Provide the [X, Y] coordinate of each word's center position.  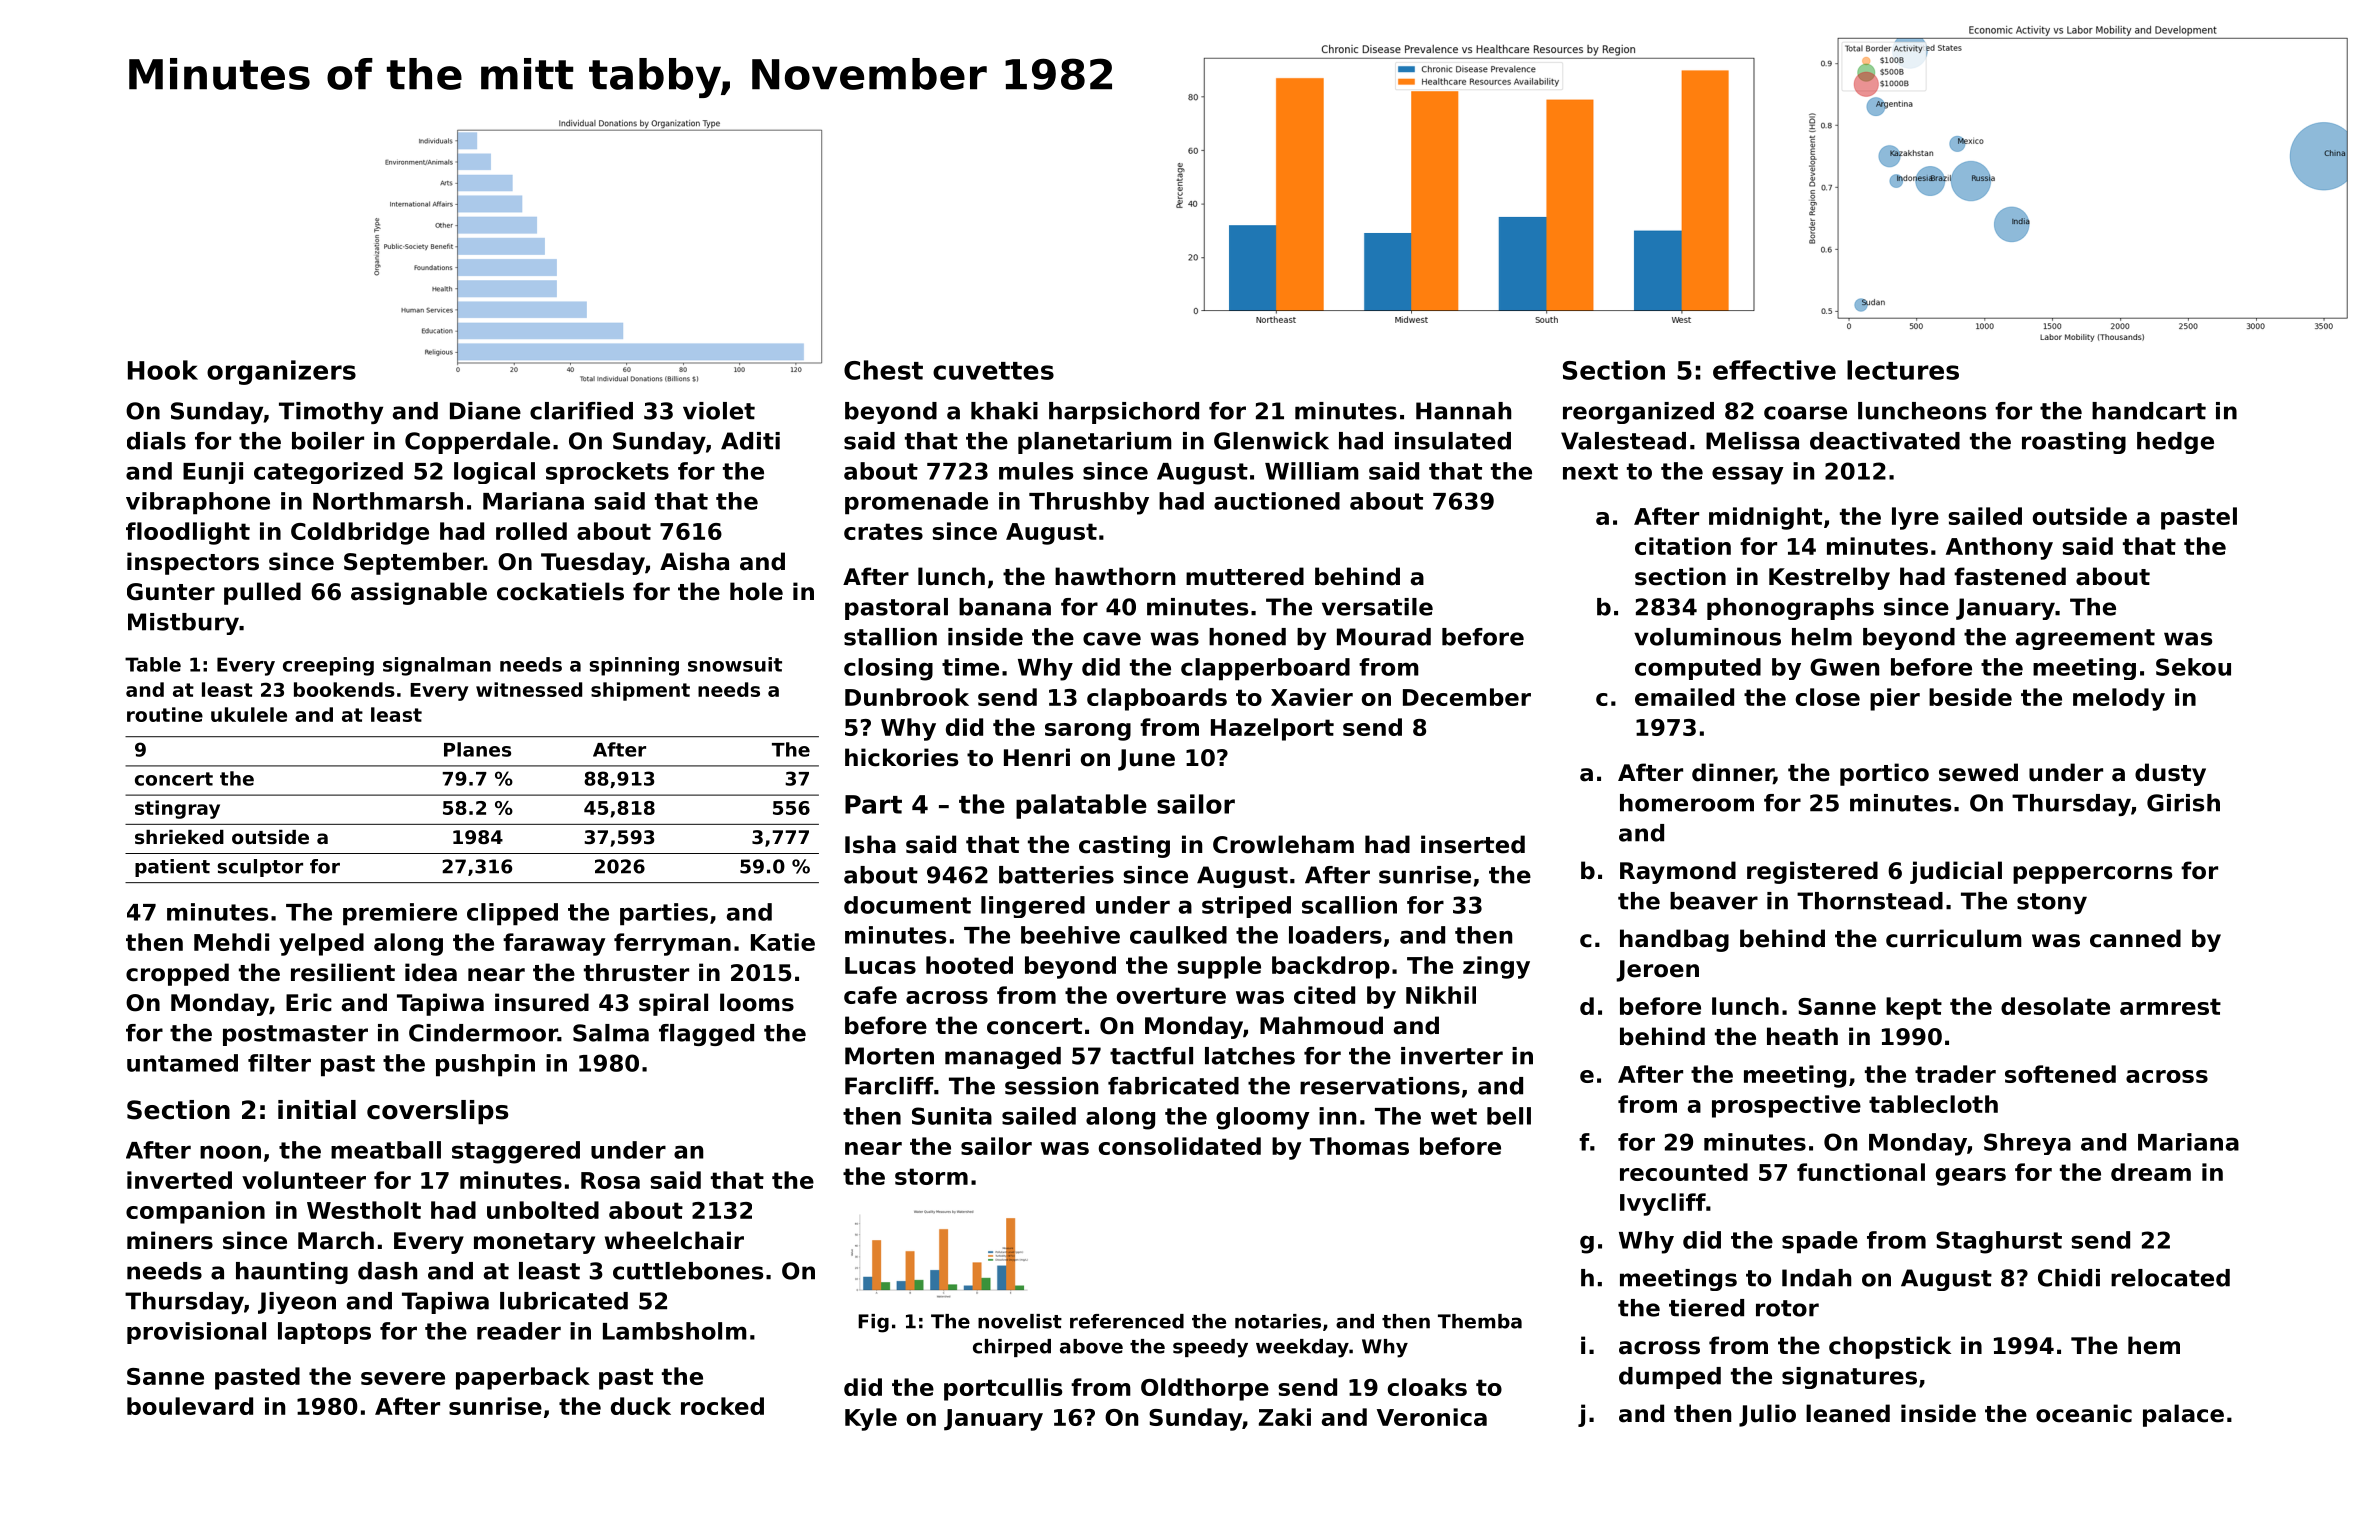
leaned [1848, 1413]
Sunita [952, 1116]
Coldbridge [360, 533]
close [1828, 697]
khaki [1004, 411]
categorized [328, 473]
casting [1124, 846]
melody [2119, 699]
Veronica [1432, 1417]
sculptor [260, 868]
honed [1247, 637]
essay [1748, 475]
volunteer [304, 1180]
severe [403, 1378]
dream [2151, 1172]
